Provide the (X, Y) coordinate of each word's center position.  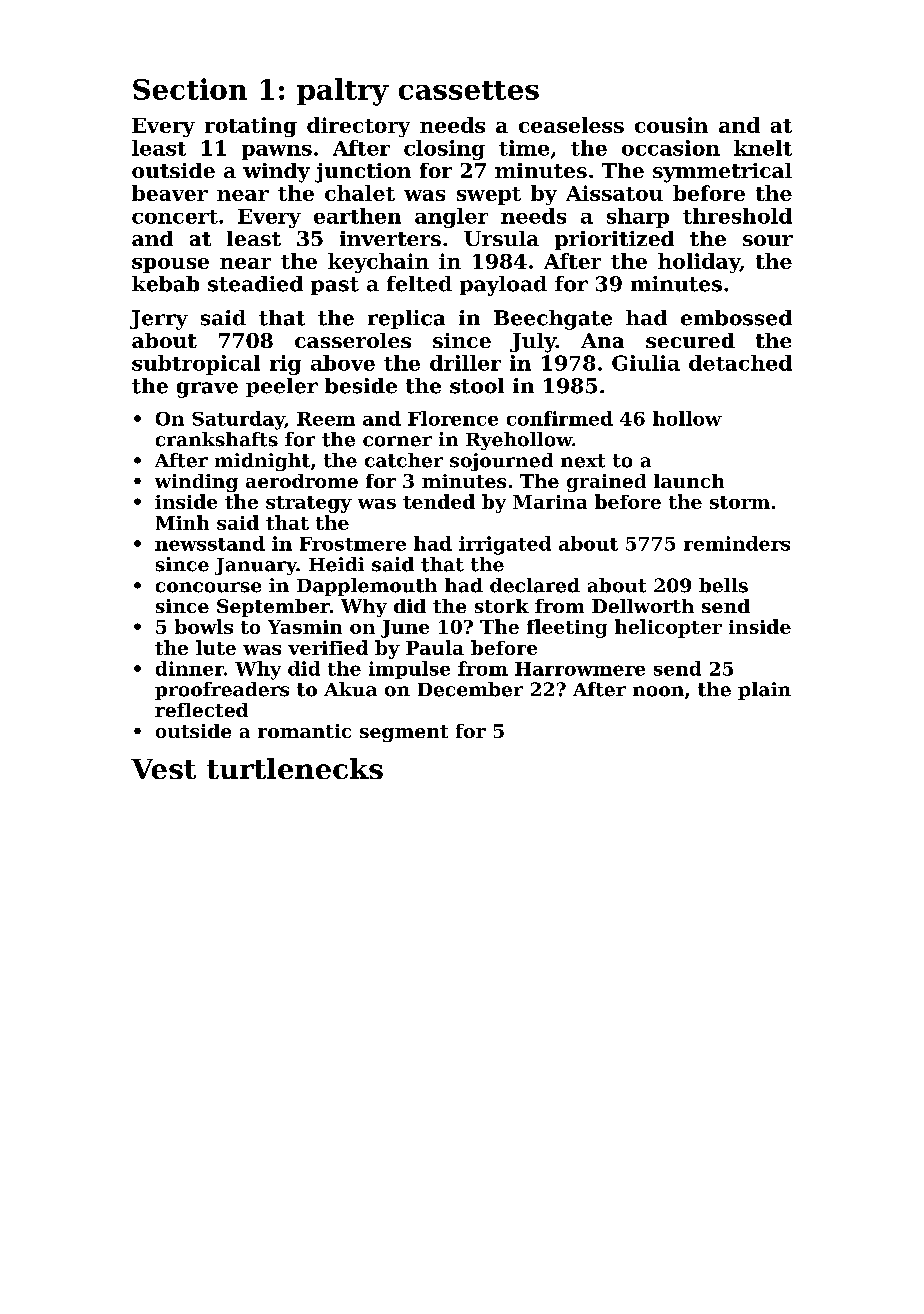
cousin (671, 125)
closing (444, 150)
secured (690, 340)
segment (404, 733)
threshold (737, 216)
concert (175, 217)
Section (190, 89)
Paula (435, 647)
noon (658, 691)
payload (503, 286)
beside (361, 386)
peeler (282, 387)
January (256, 566)
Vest (163, 769)
